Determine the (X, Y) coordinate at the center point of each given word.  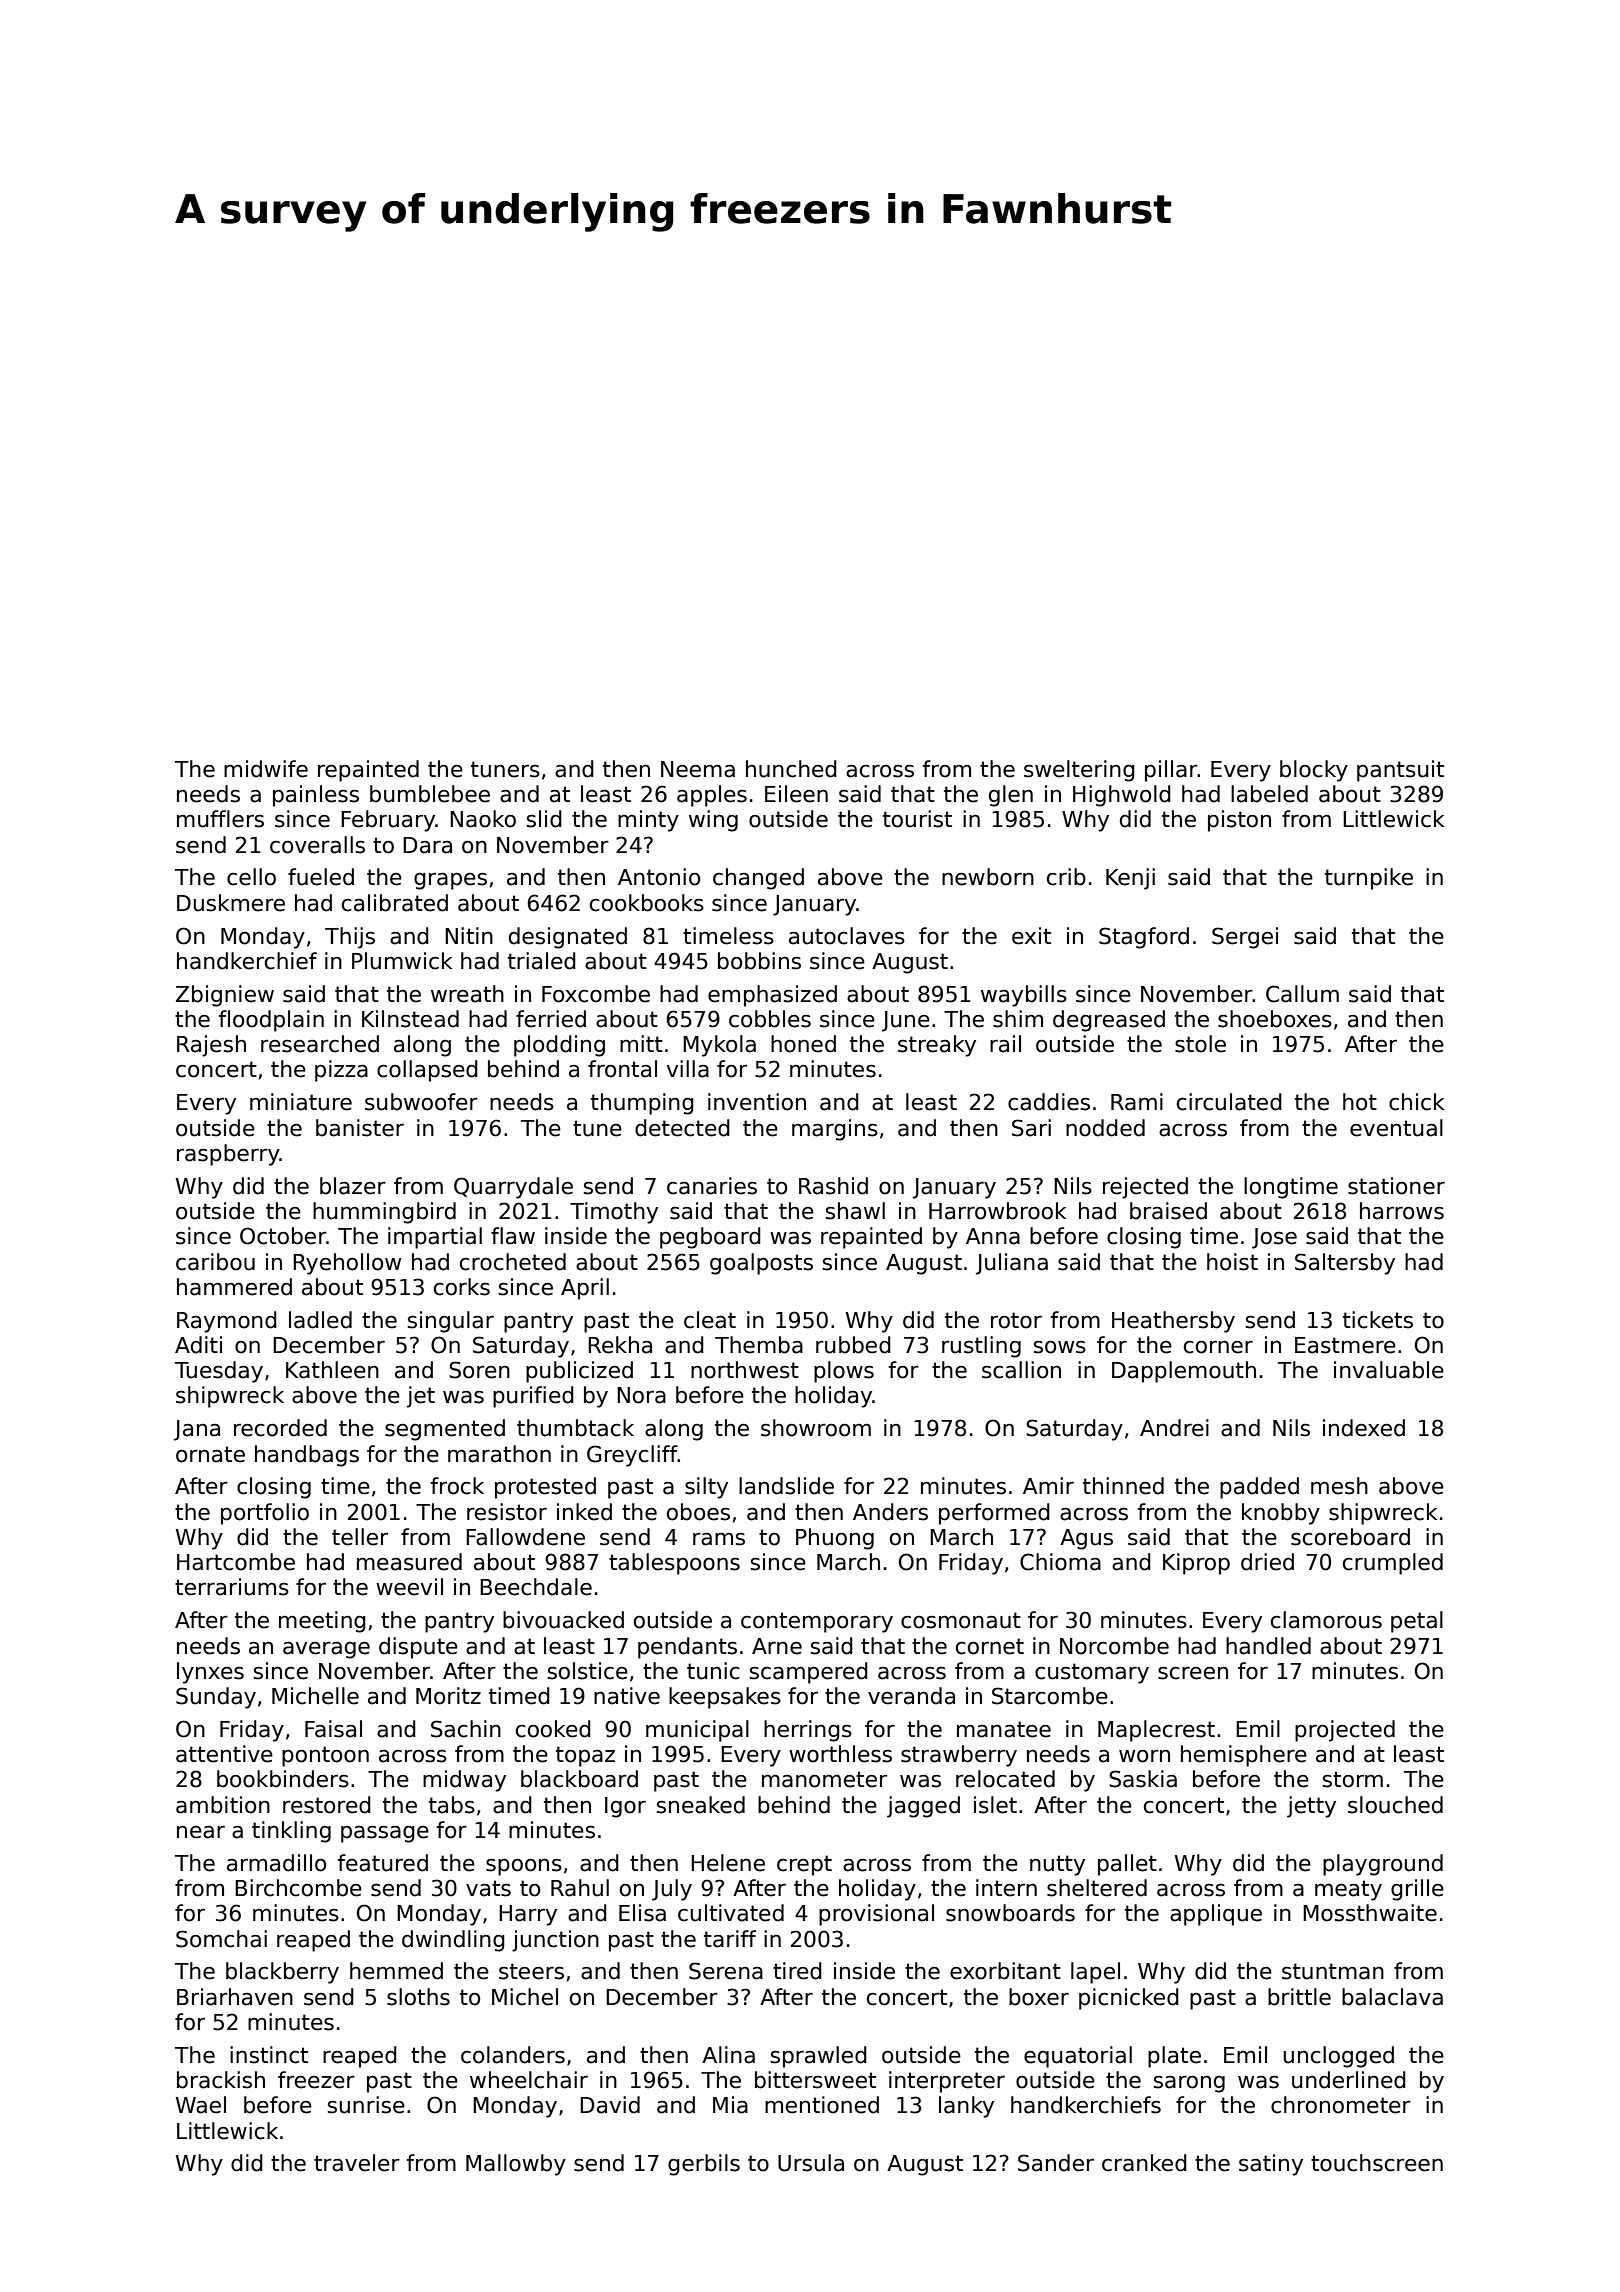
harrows (1402, 1211)
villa (688, 1069)
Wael (200, 2105)
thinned (1123, 1486)
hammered (234, 1287)
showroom (816, 1428)
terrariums (232, 1587)
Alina (728, 2055)
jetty (1311, 1807)
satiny (1271, 2165)
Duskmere (231, 903)
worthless (840, 1754)
